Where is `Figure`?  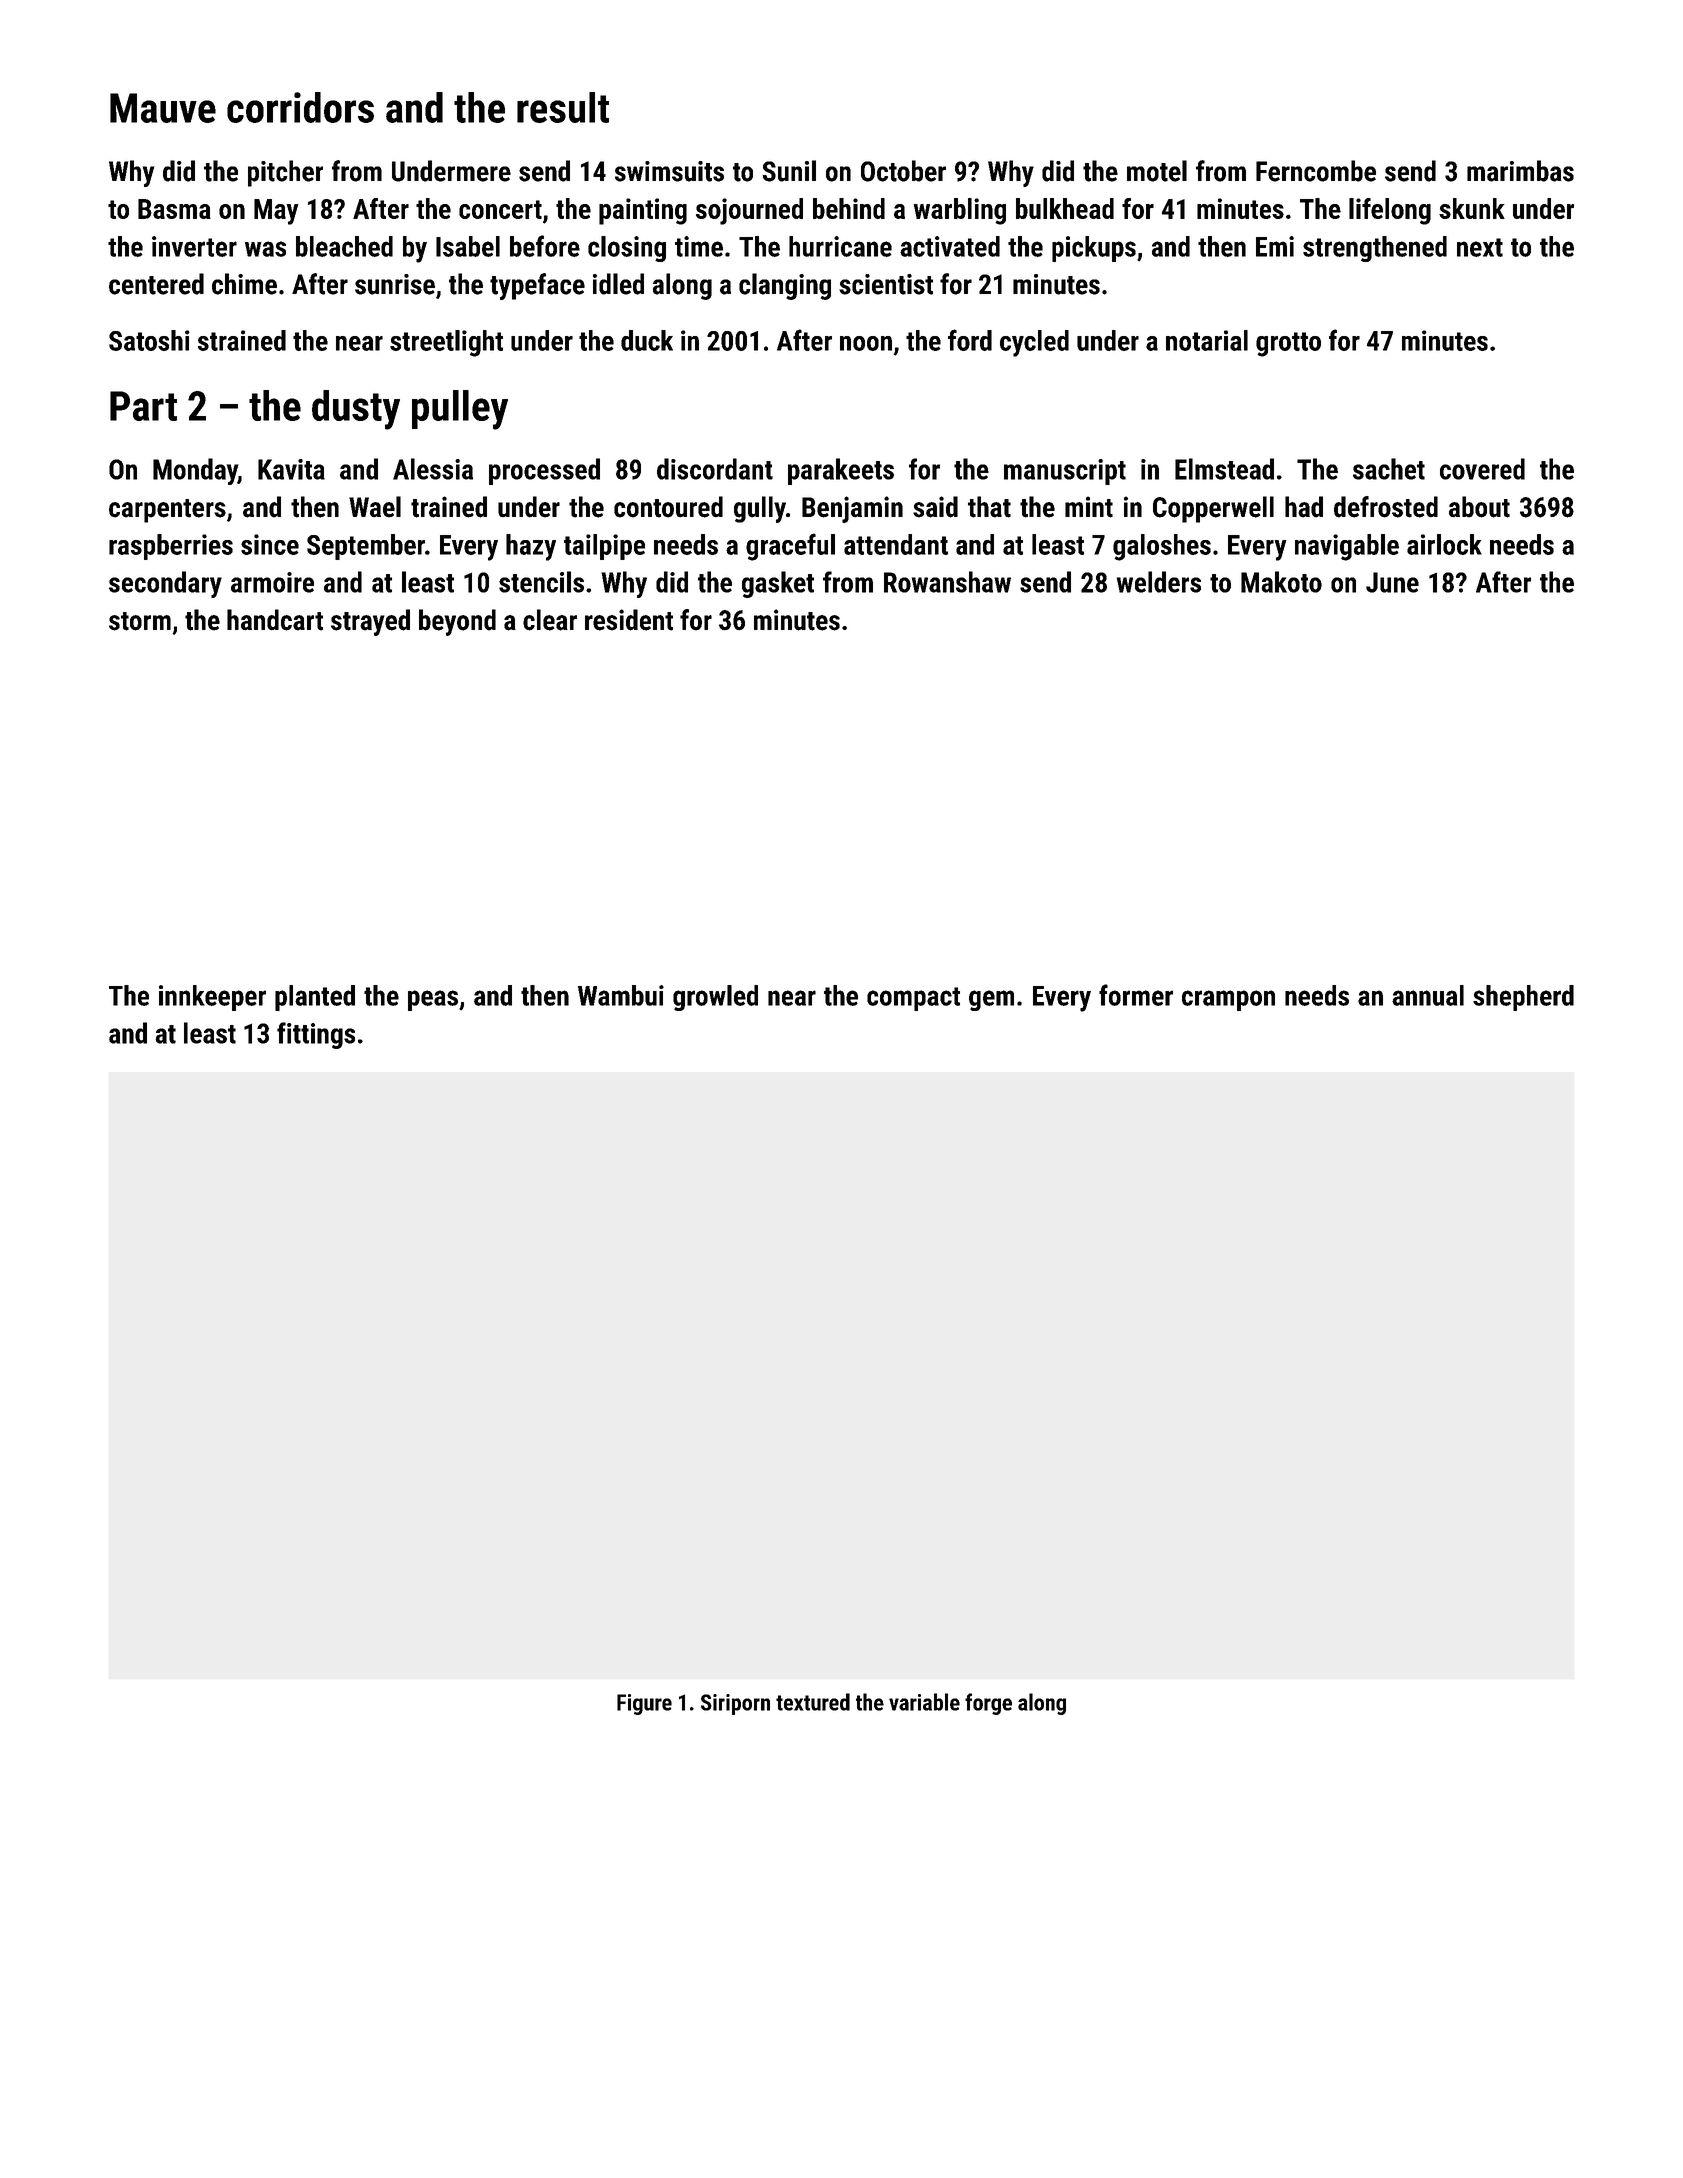
Figure is located at coordinates (644, 1704).
